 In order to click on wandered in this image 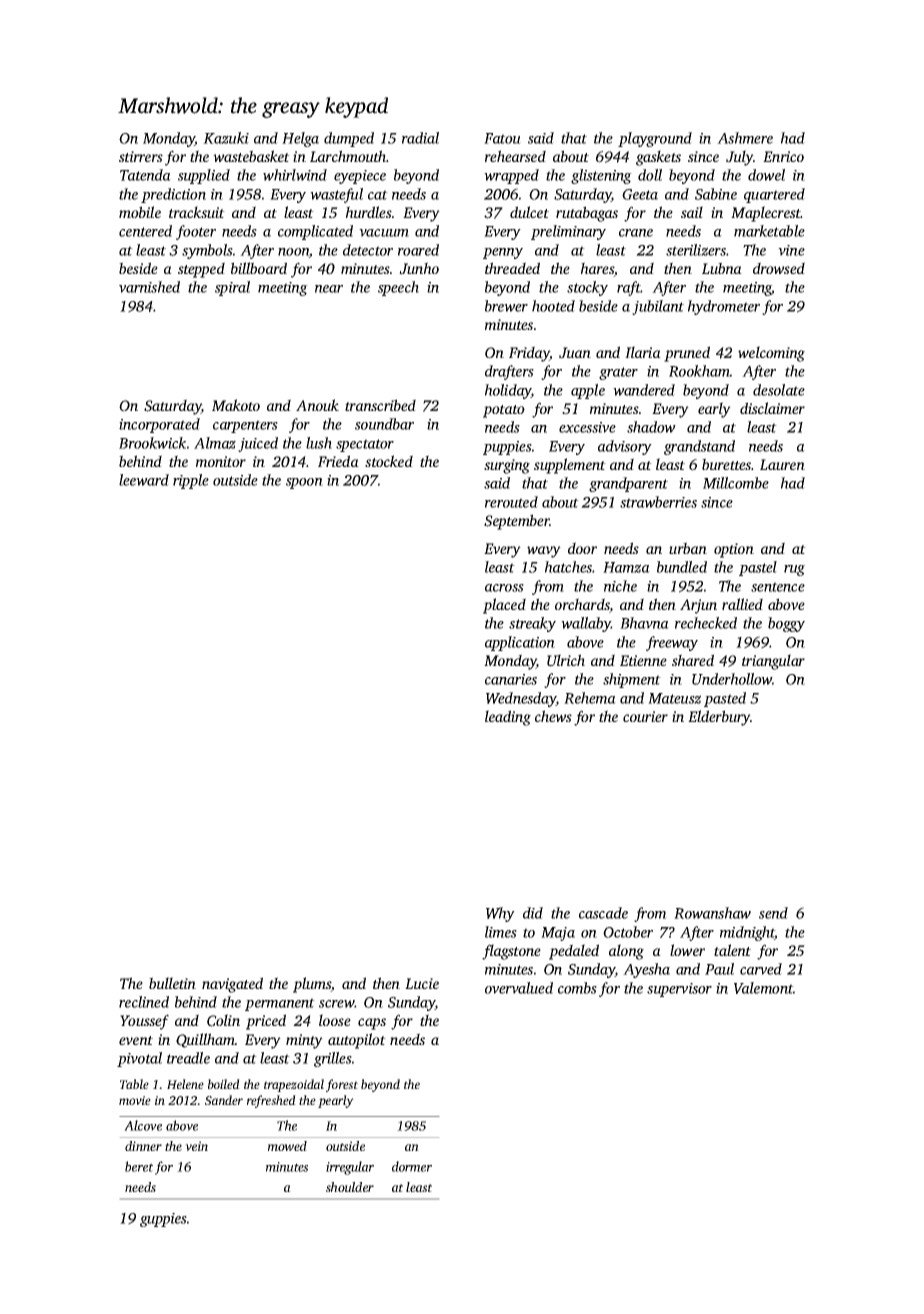, I will do `click(644, 390)`.
